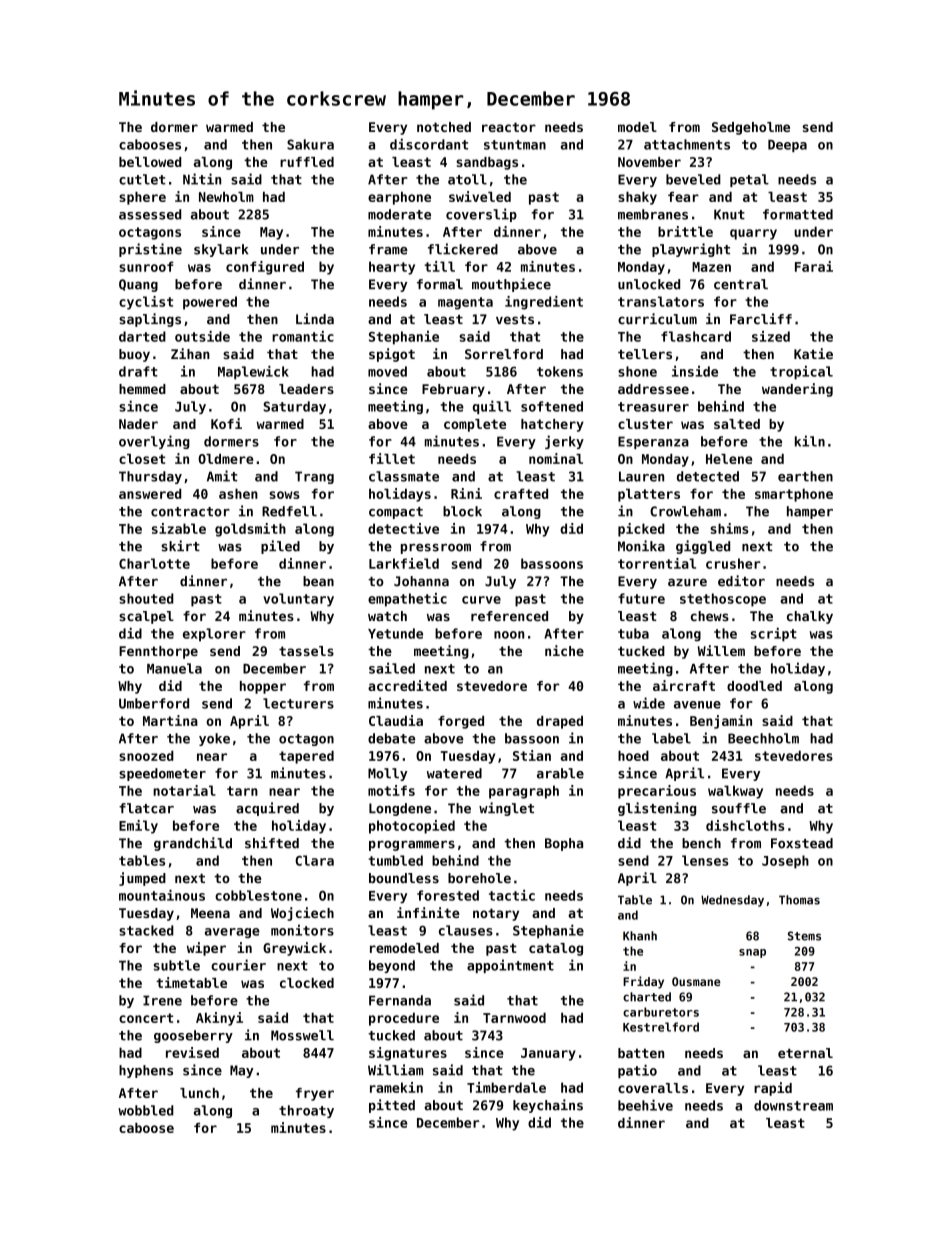 The image size is (952, 1233). What do you see at coordinates (219, 1019) in the screenshot?
I see `Akinyi` at bounding box center [219, 1019].
